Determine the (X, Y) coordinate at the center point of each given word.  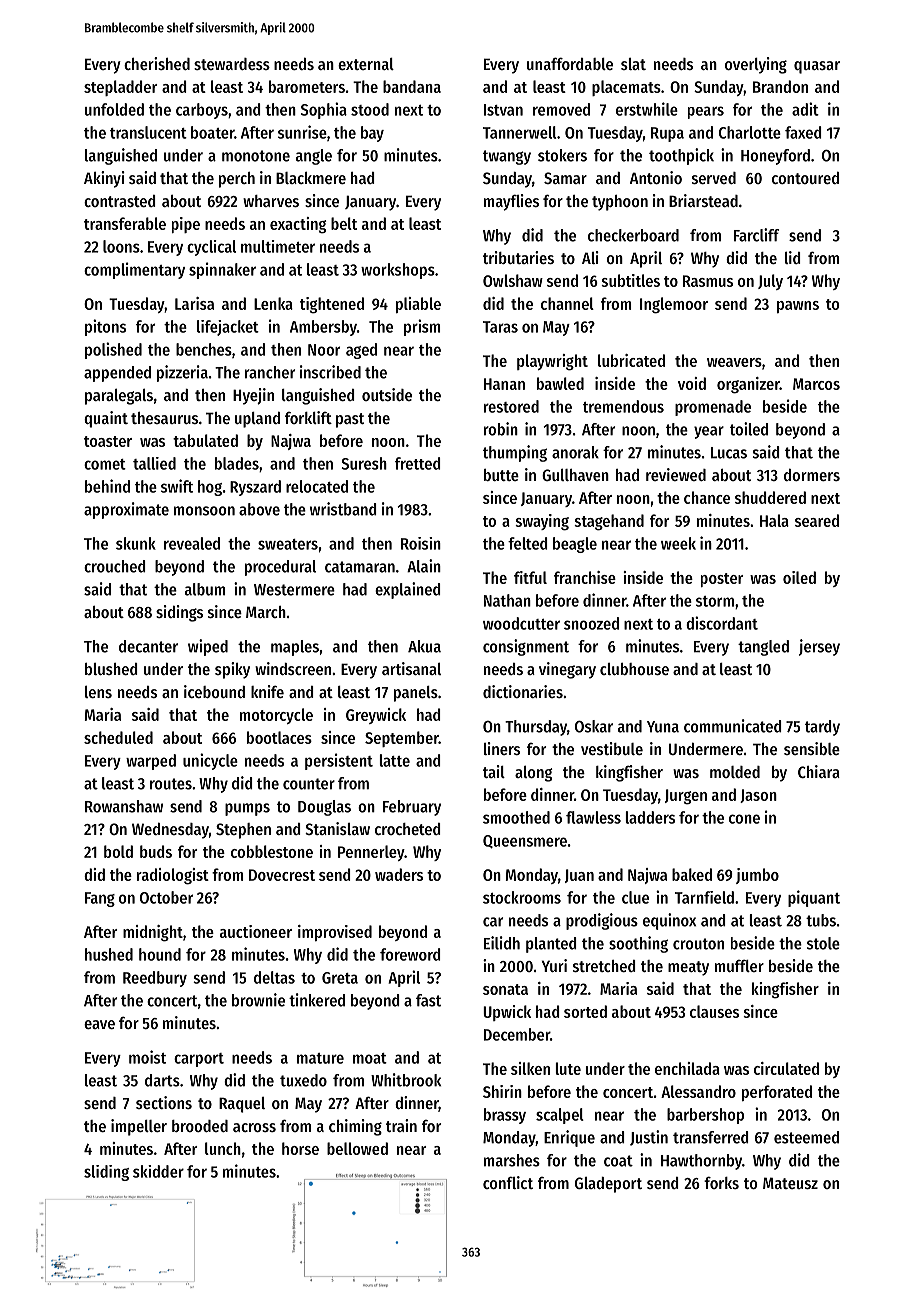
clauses (714, 1011)
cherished (157, 63)
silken (530, 1068)
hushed (109, 954)
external (366, 64)
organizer (748, 385)
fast (428, 1000)
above (259, 509)
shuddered (770, 497)
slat (633, 64)
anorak (575, 452)
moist (147, 1057)
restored (511, 406)
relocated (317, 486)
